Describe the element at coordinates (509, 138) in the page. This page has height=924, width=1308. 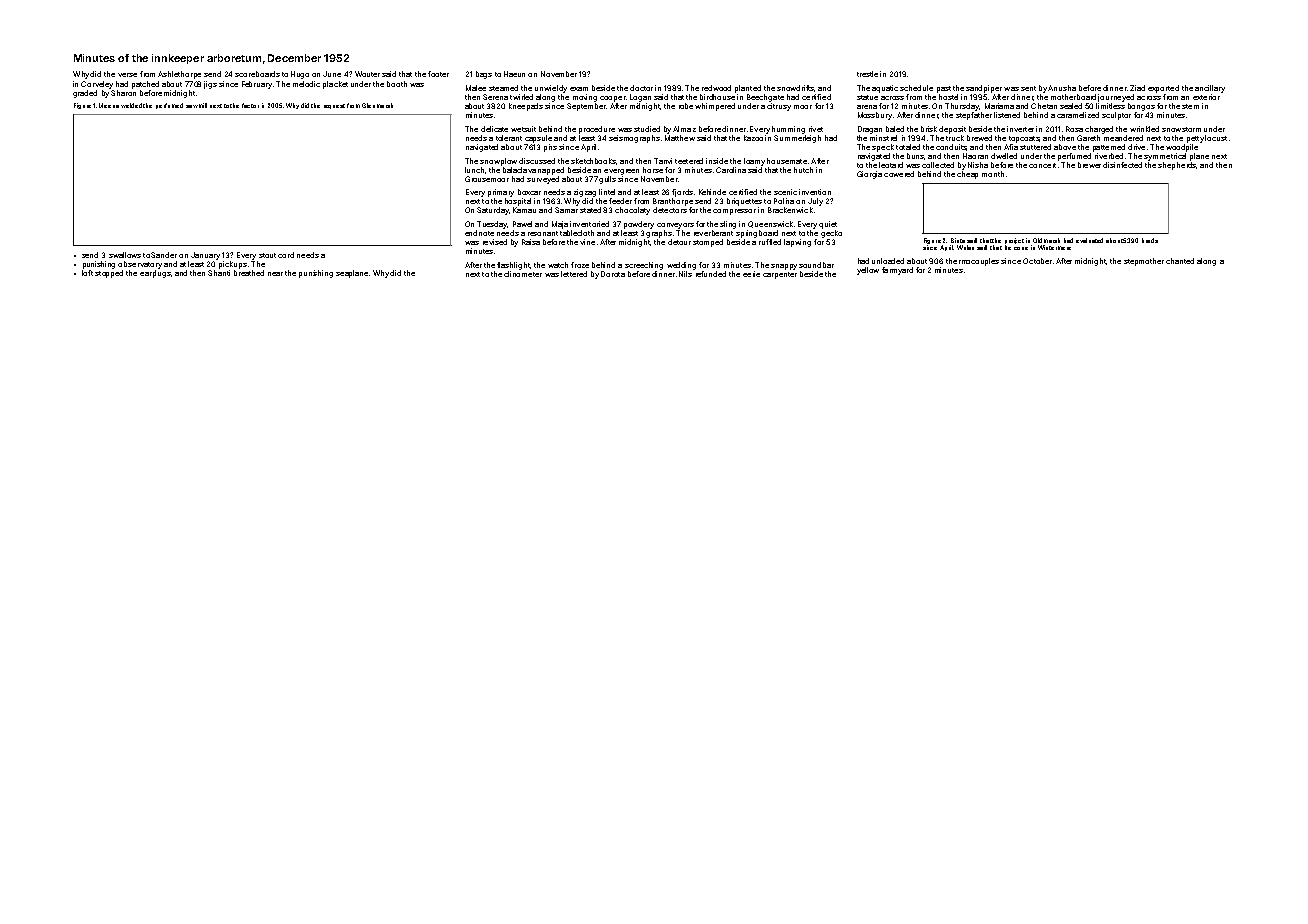
I see `tolerant` at that location.
